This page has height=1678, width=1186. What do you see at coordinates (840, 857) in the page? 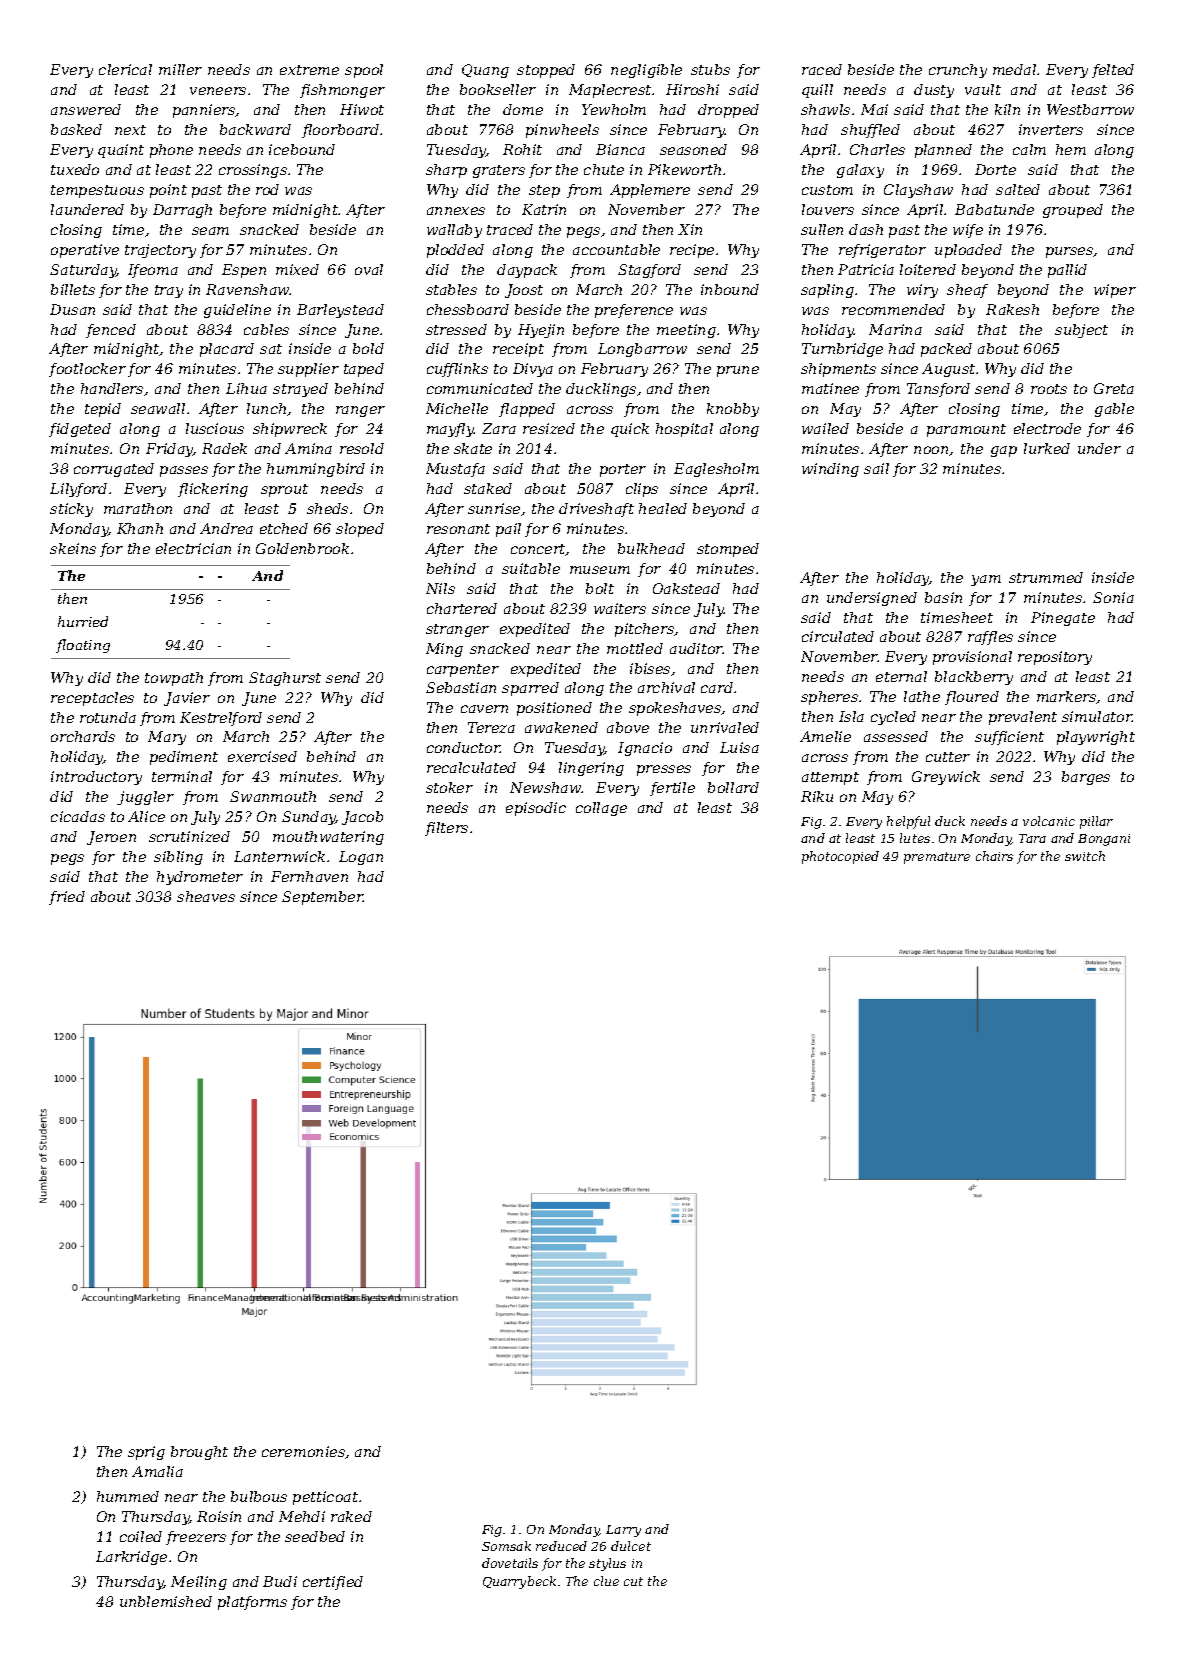
I see `photocopied` at bounding box center [840, 857].
